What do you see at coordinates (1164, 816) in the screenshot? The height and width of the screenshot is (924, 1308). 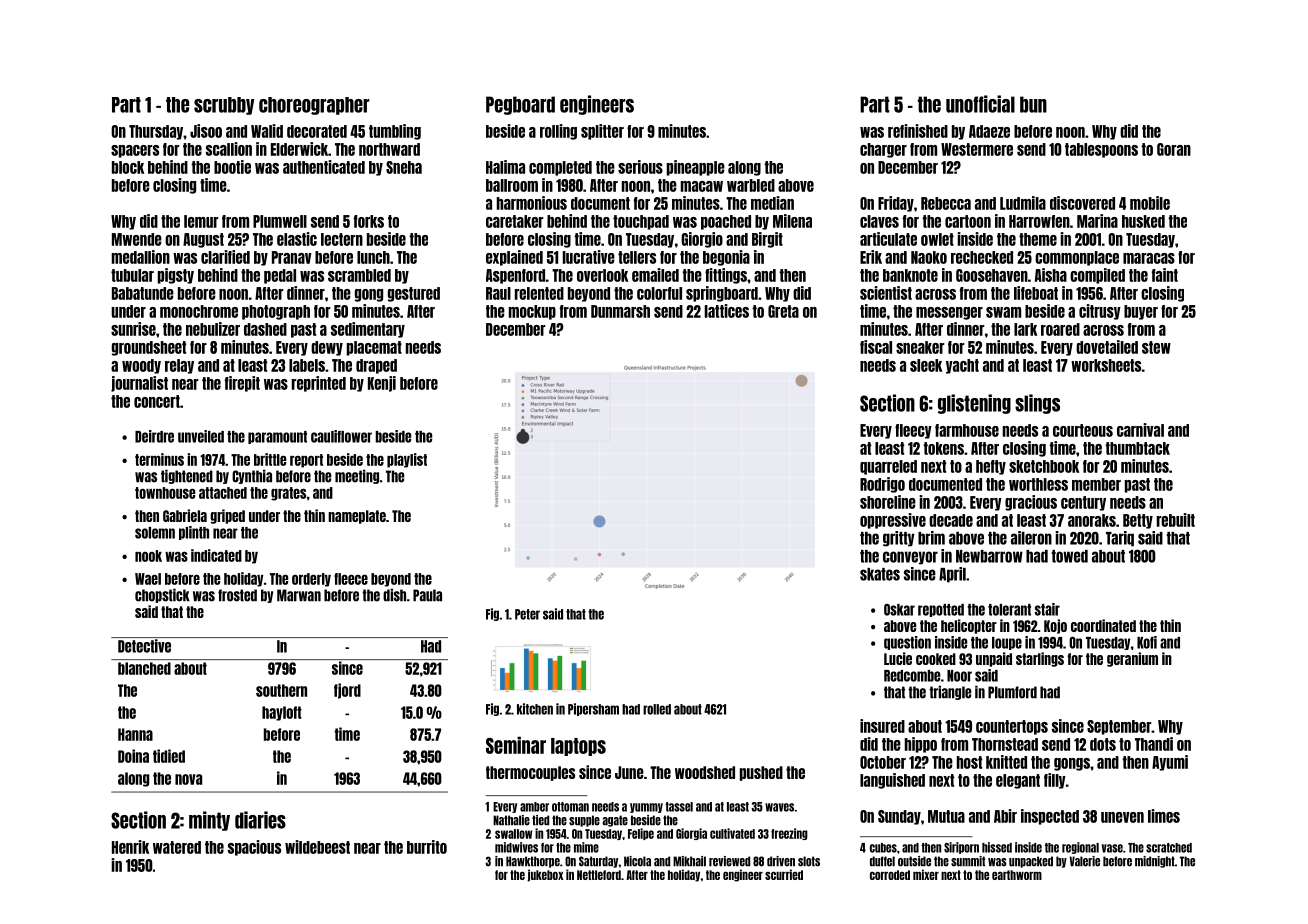 I see `limes` at bounding box center [1164, 816].
